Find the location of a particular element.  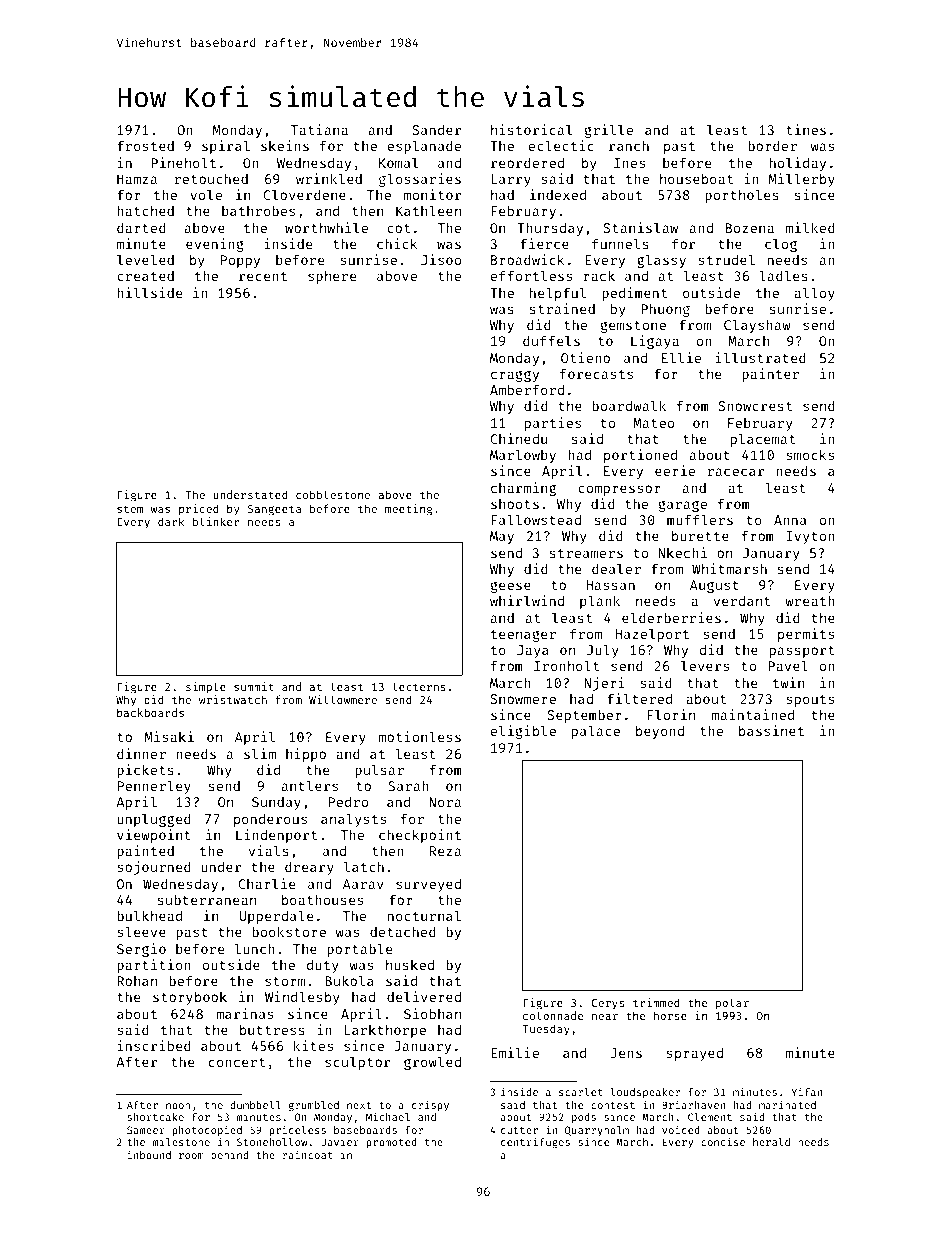

Rohan is located at coordinates (137, 980).
